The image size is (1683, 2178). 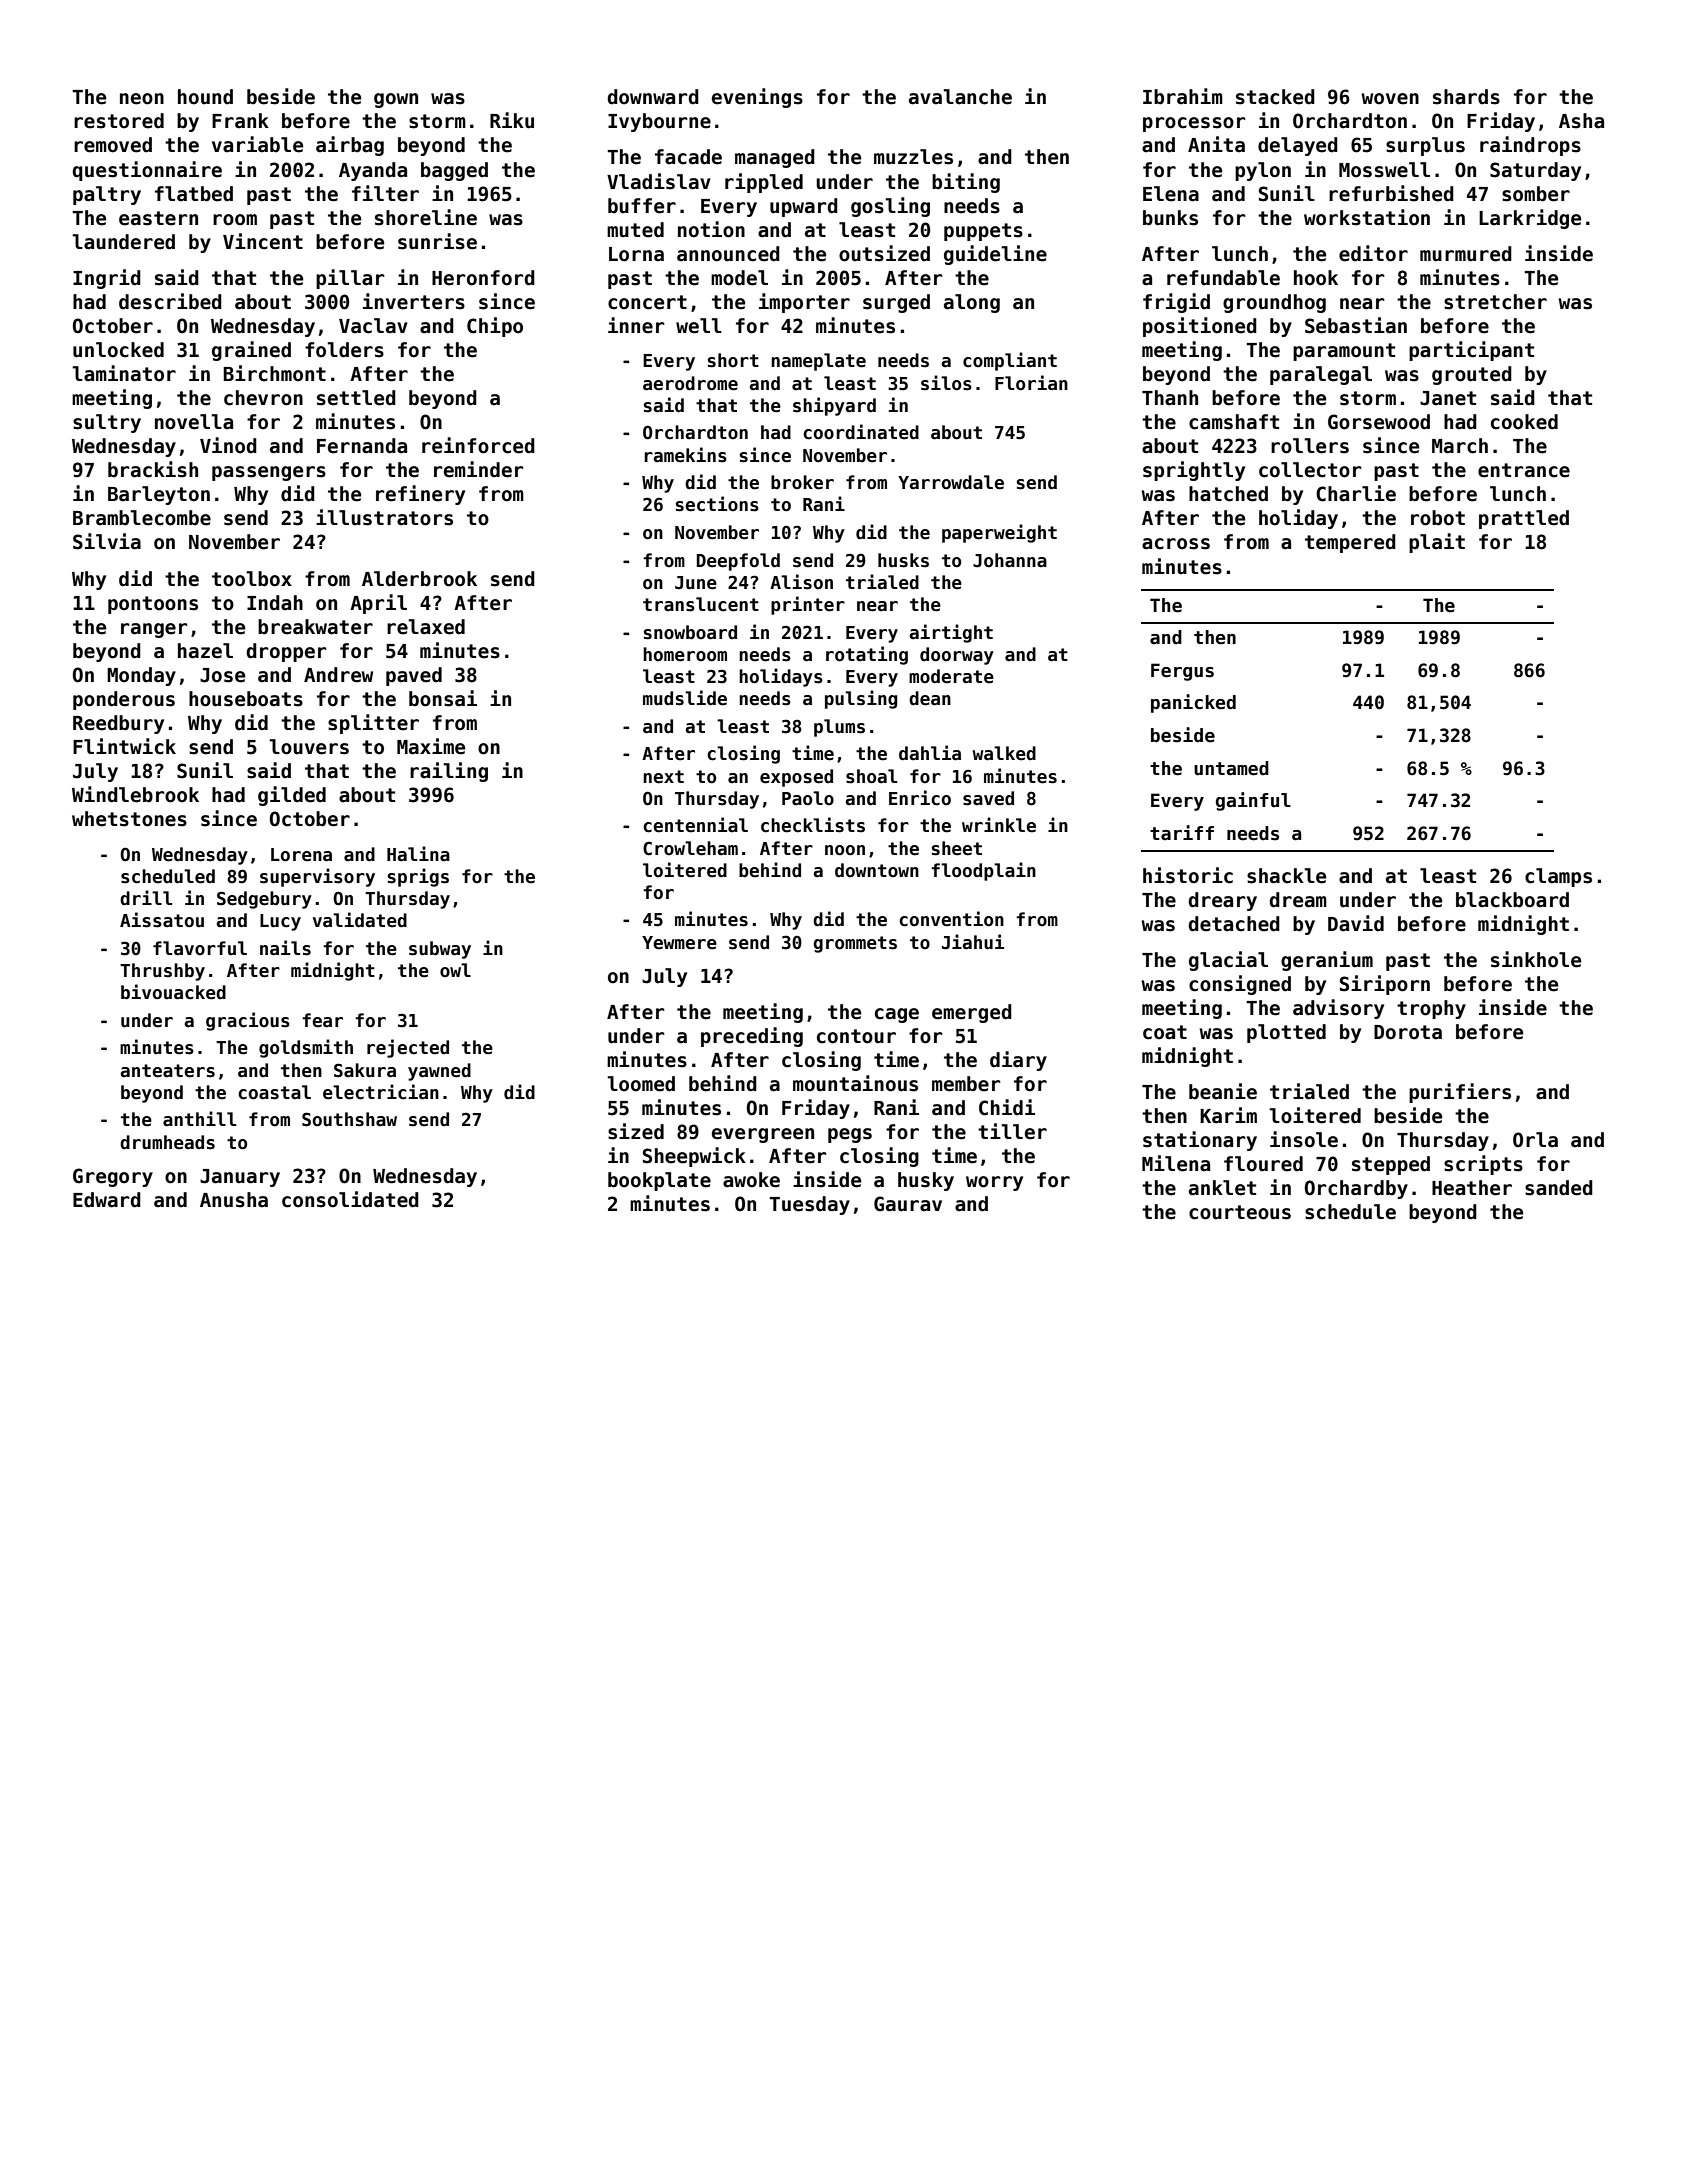 What do you see at coordinates (946, 383) in the image?
I see `silos` at bounding box center [946, 383].
